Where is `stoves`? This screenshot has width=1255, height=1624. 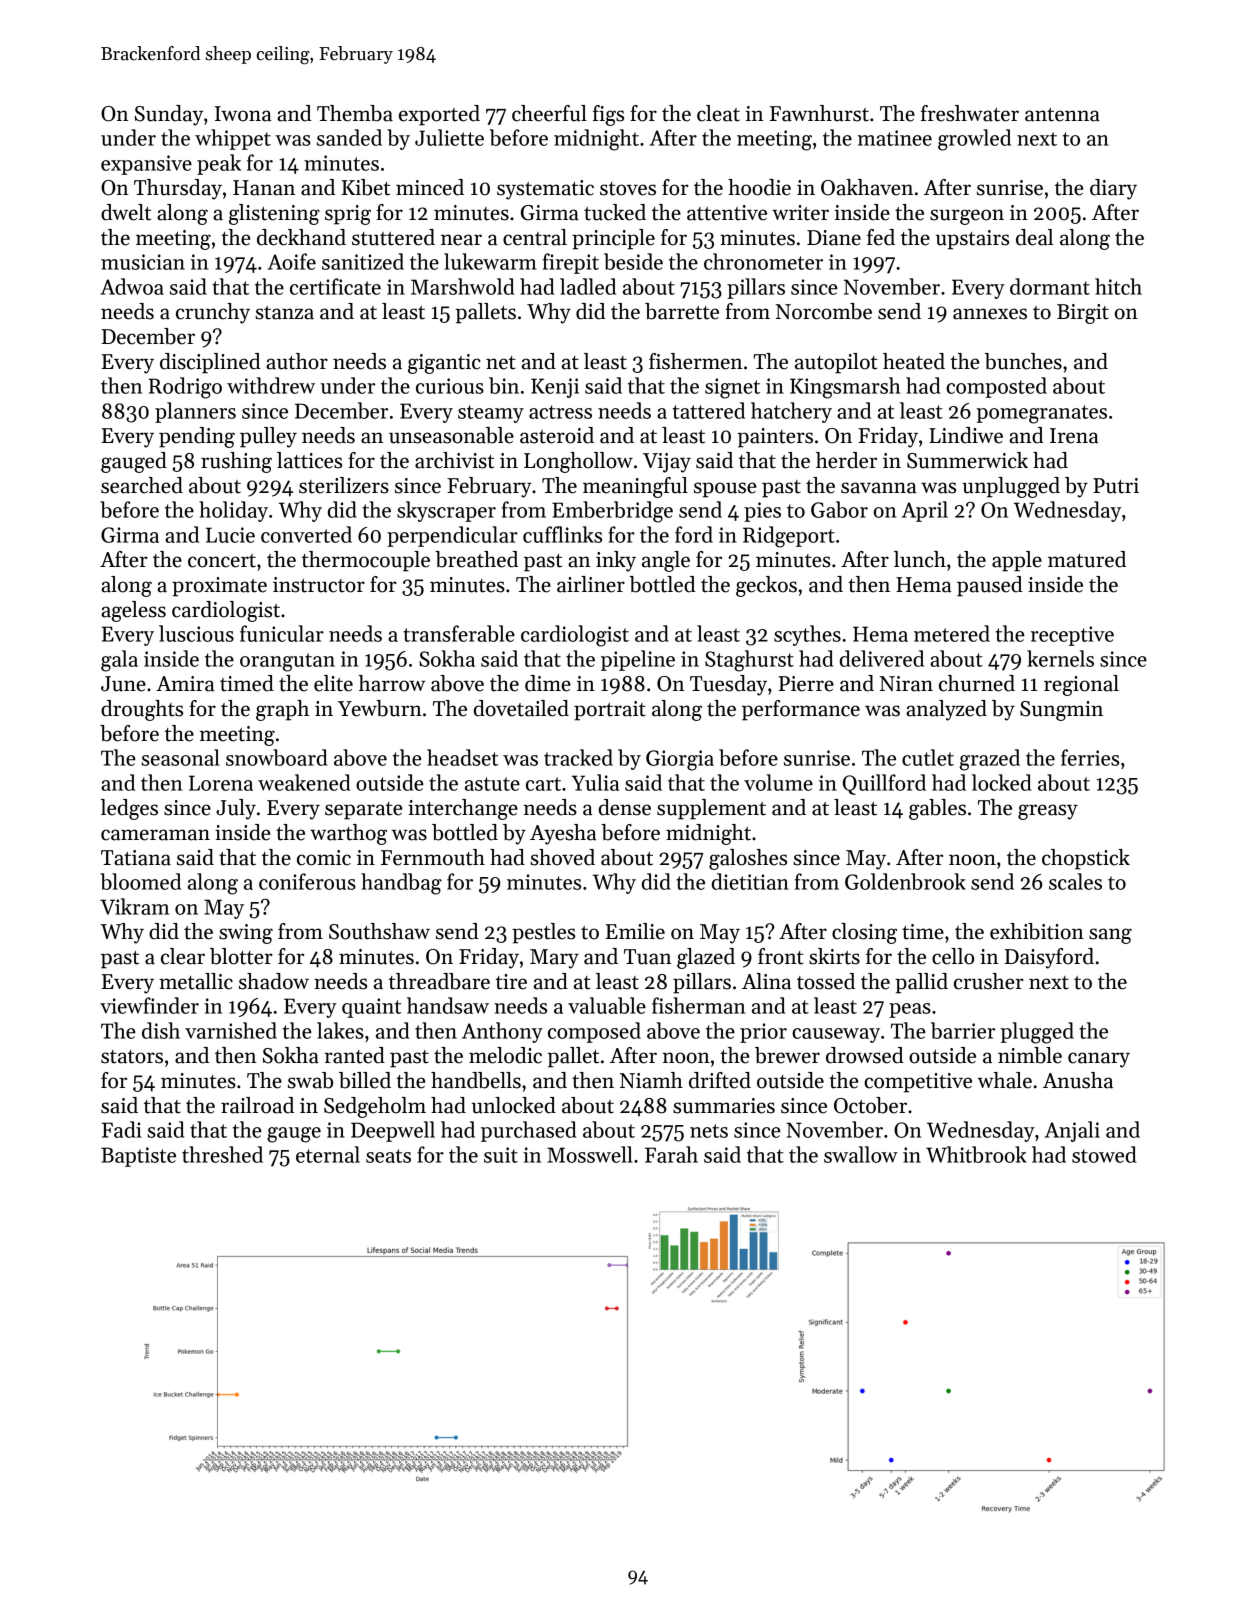 stoves is located at coordinates (628, 189).
